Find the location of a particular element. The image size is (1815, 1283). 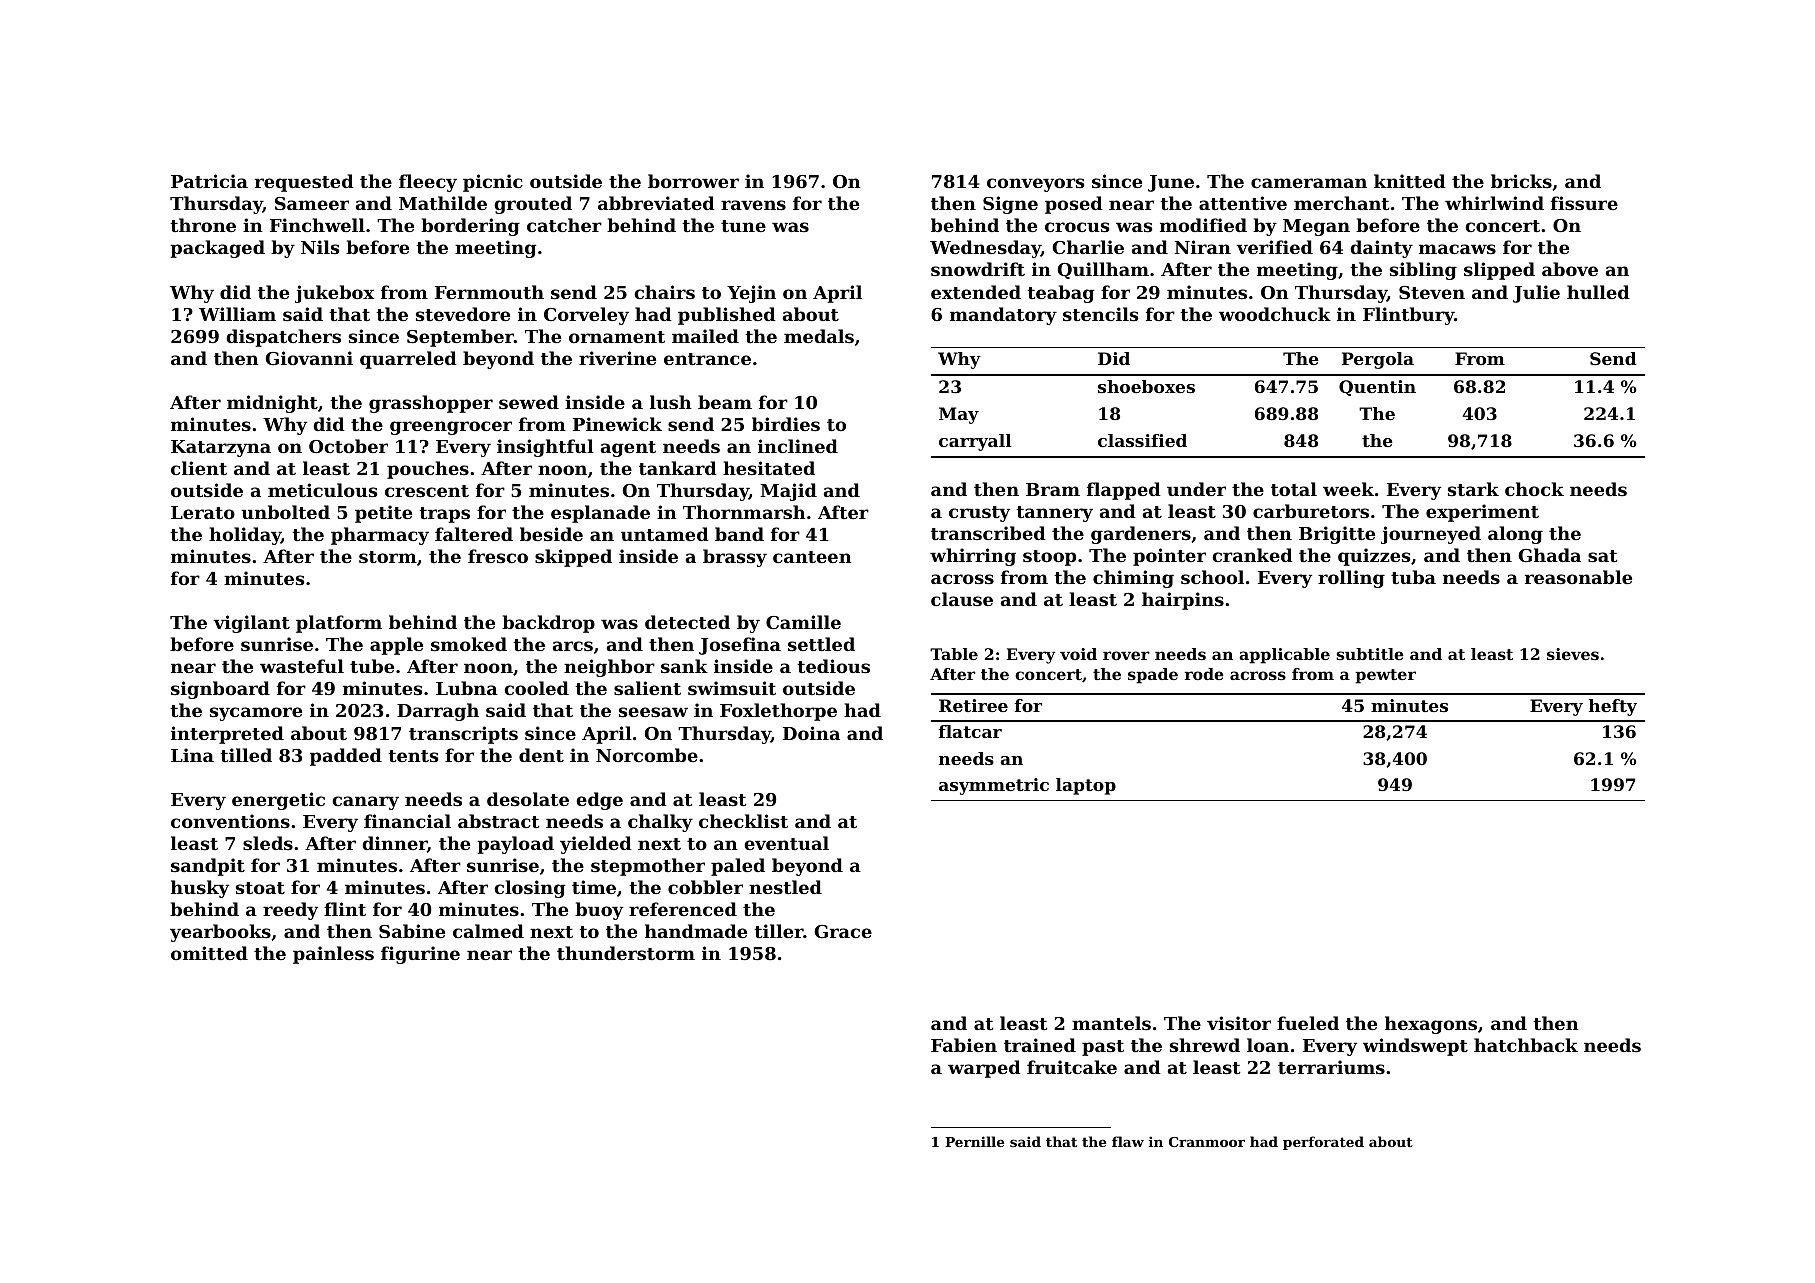

asymmetric is located at coordinates (994, 786).
